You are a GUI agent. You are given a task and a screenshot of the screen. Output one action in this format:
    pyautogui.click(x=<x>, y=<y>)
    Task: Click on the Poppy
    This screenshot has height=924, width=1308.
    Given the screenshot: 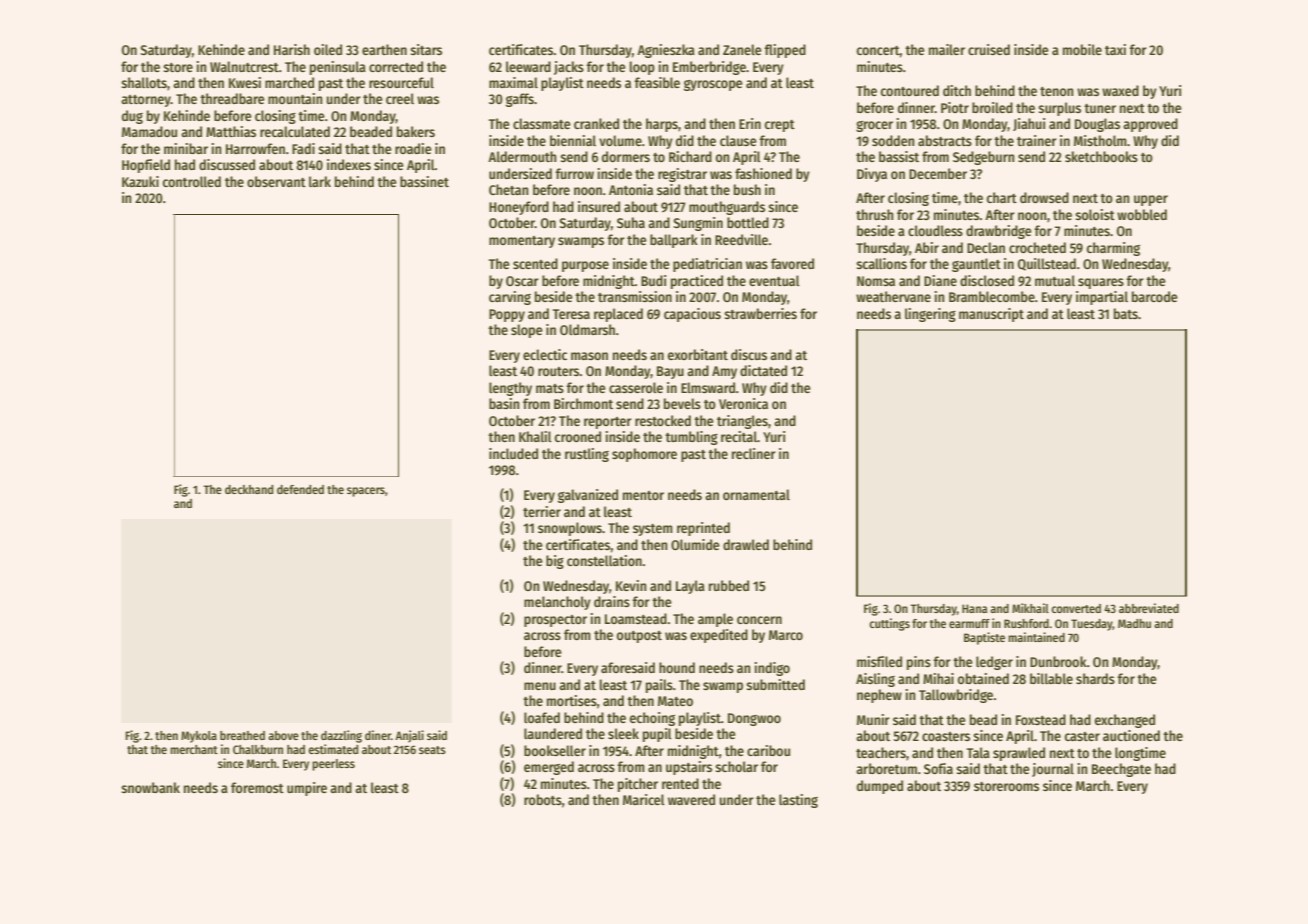 What is the action you would take?
    pyautogui.click(x=507, y=315)
